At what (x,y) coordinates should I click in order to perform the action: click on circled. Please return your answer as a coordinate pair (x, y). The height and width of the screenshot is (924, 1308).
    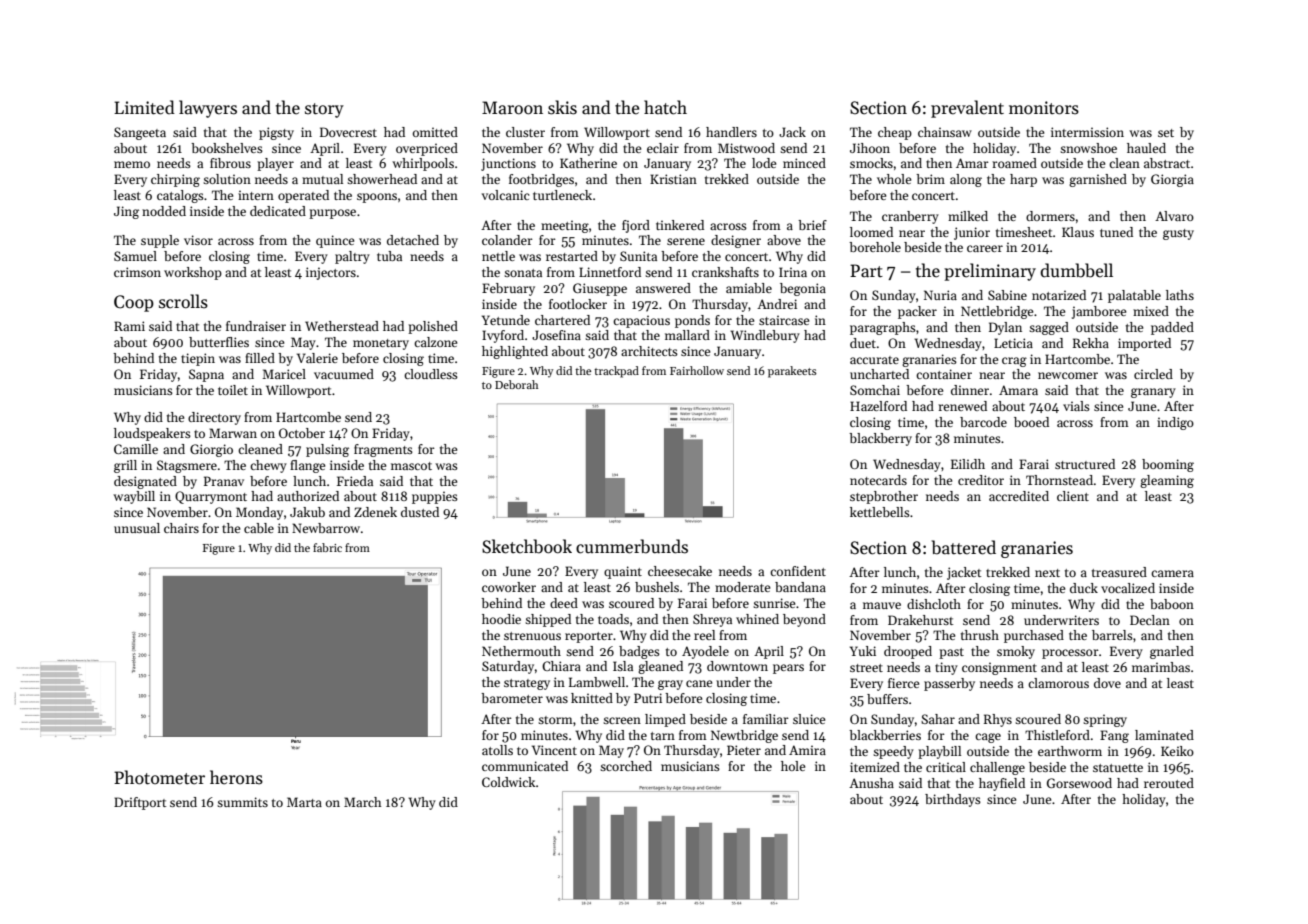
    Looking at the image, I should click on (1153, 374).
